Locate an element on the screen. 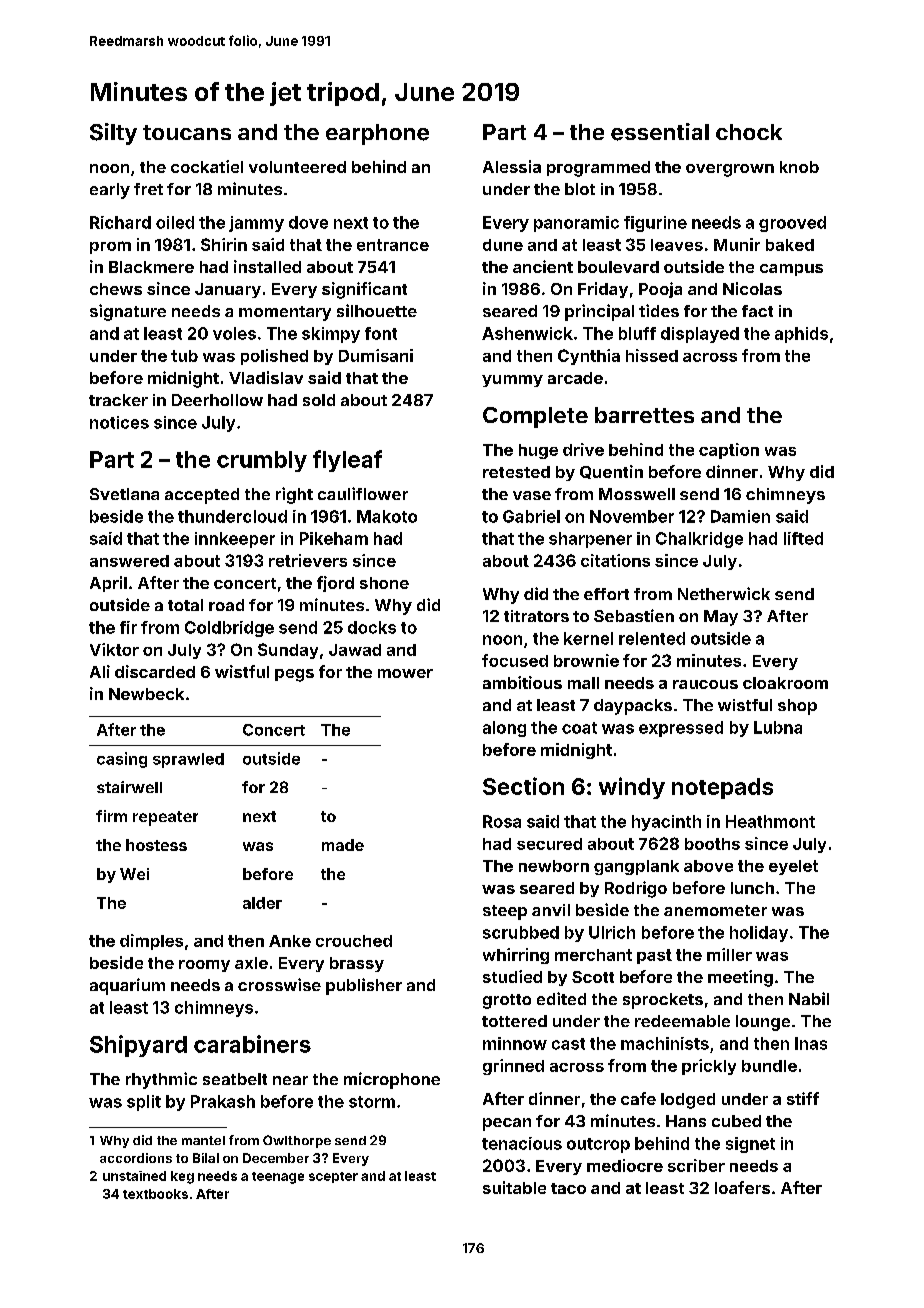 Image resolution: width=924 pixels, height=1308 pixels. mantel is located at coordinates (203, 1140).
